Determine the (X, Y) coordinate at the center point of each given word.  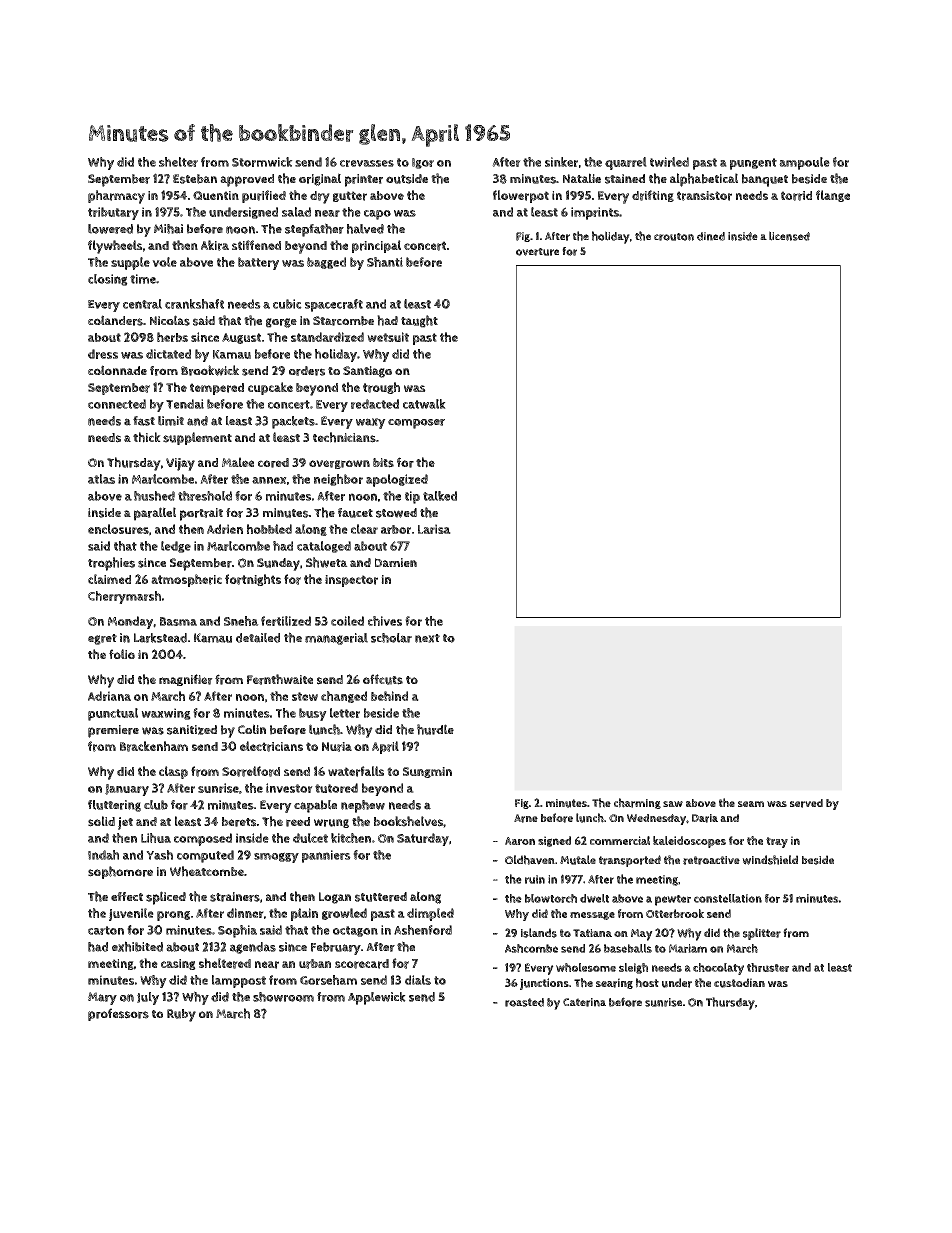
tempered (217, 389)
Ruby (181, 1015)
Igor (423, 163)
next (427, 638)
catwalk (424, 404)
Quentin (216, 195)
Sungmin (427, 772)
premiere (113, 731)
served (806, 803)
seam (751, 804)
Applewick (377, 998)
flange (833, 196)
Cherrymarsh (124, 597)
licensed (789, 236)
